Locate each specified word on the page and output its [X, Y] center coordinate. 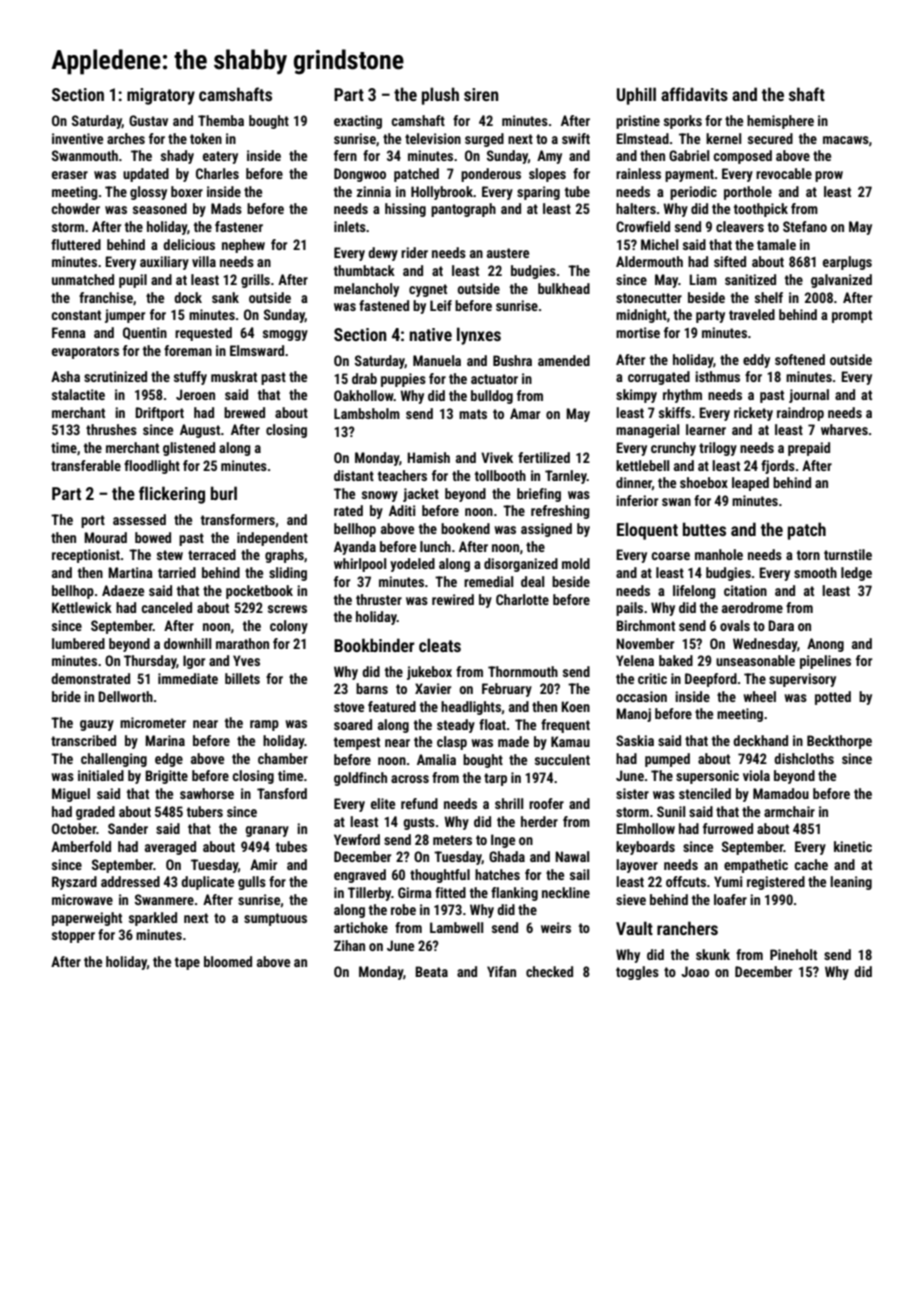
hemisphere [780, 122]
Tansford [282, 793]
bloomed [228, 961]
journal [809, 396]
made [513, 741]
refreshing [560, 512]
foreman [188, 350]
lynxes [479, 336]
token [206, 138]
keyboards [645, 848]
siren [481, 94]
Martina [130, 572]
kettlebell [642, 465]
